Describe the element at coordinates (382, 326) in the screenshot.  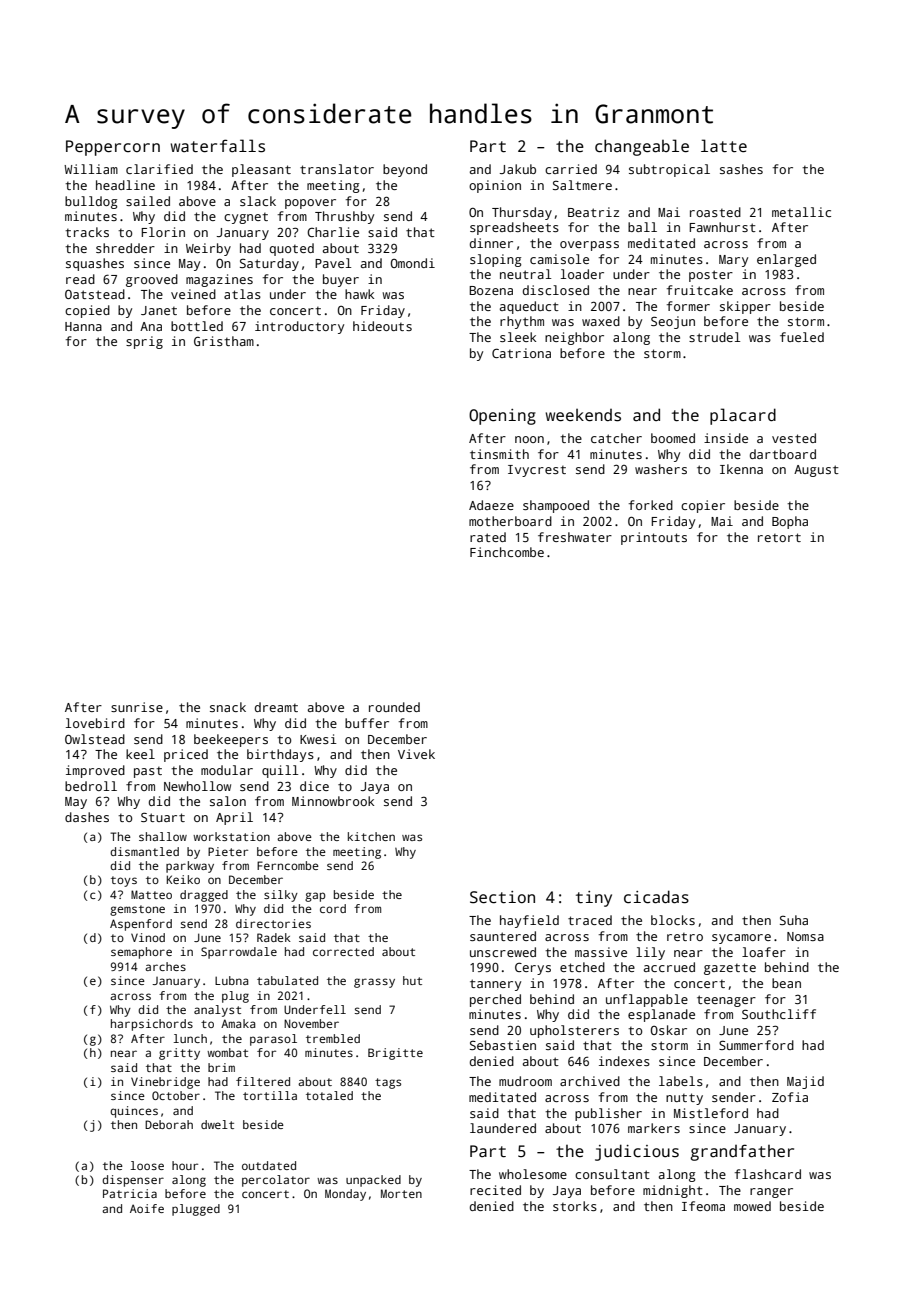
I see `hideouts` at that location.
